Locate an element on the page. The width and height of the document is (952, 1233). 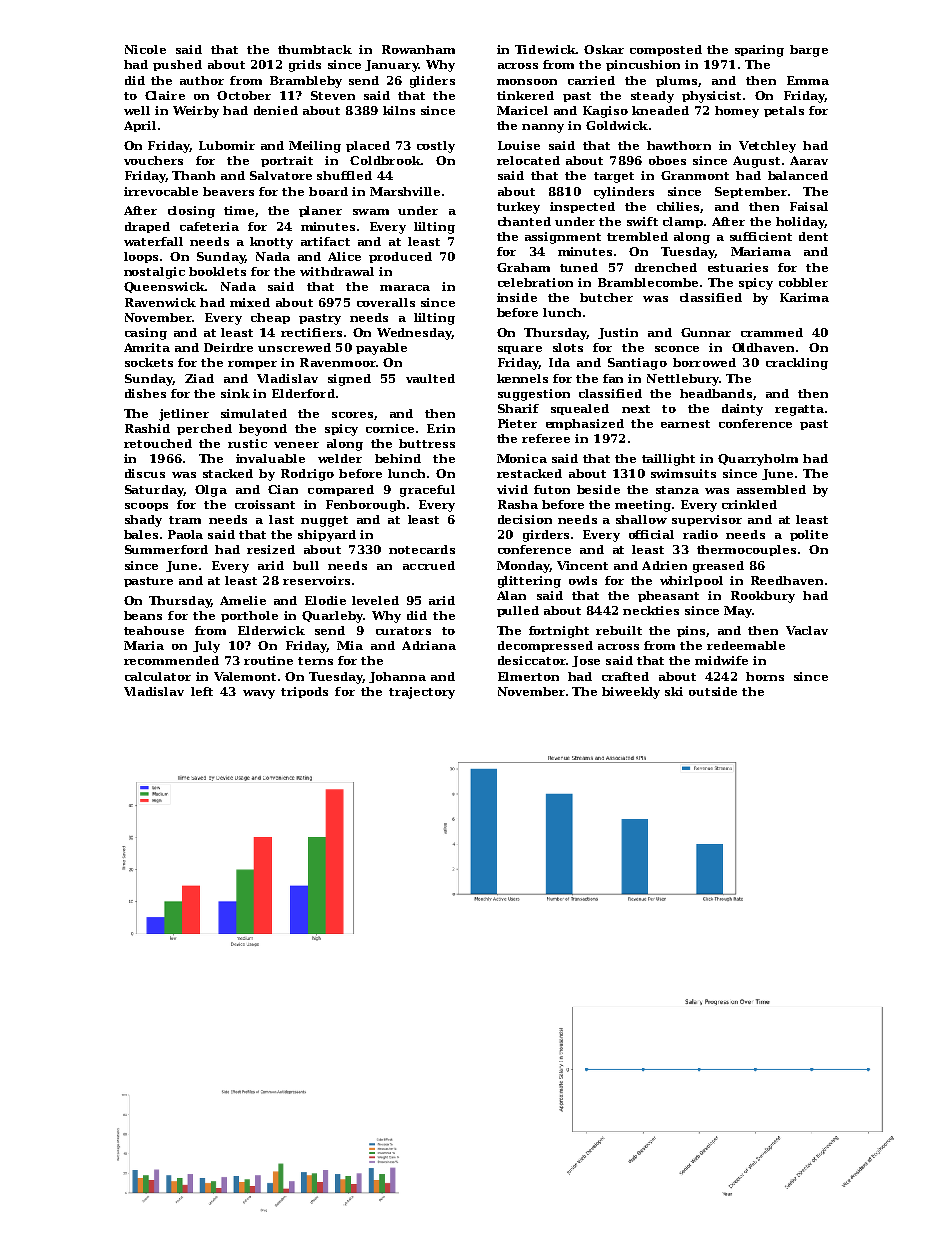
waterfall is located at coordinates (153, 241).
